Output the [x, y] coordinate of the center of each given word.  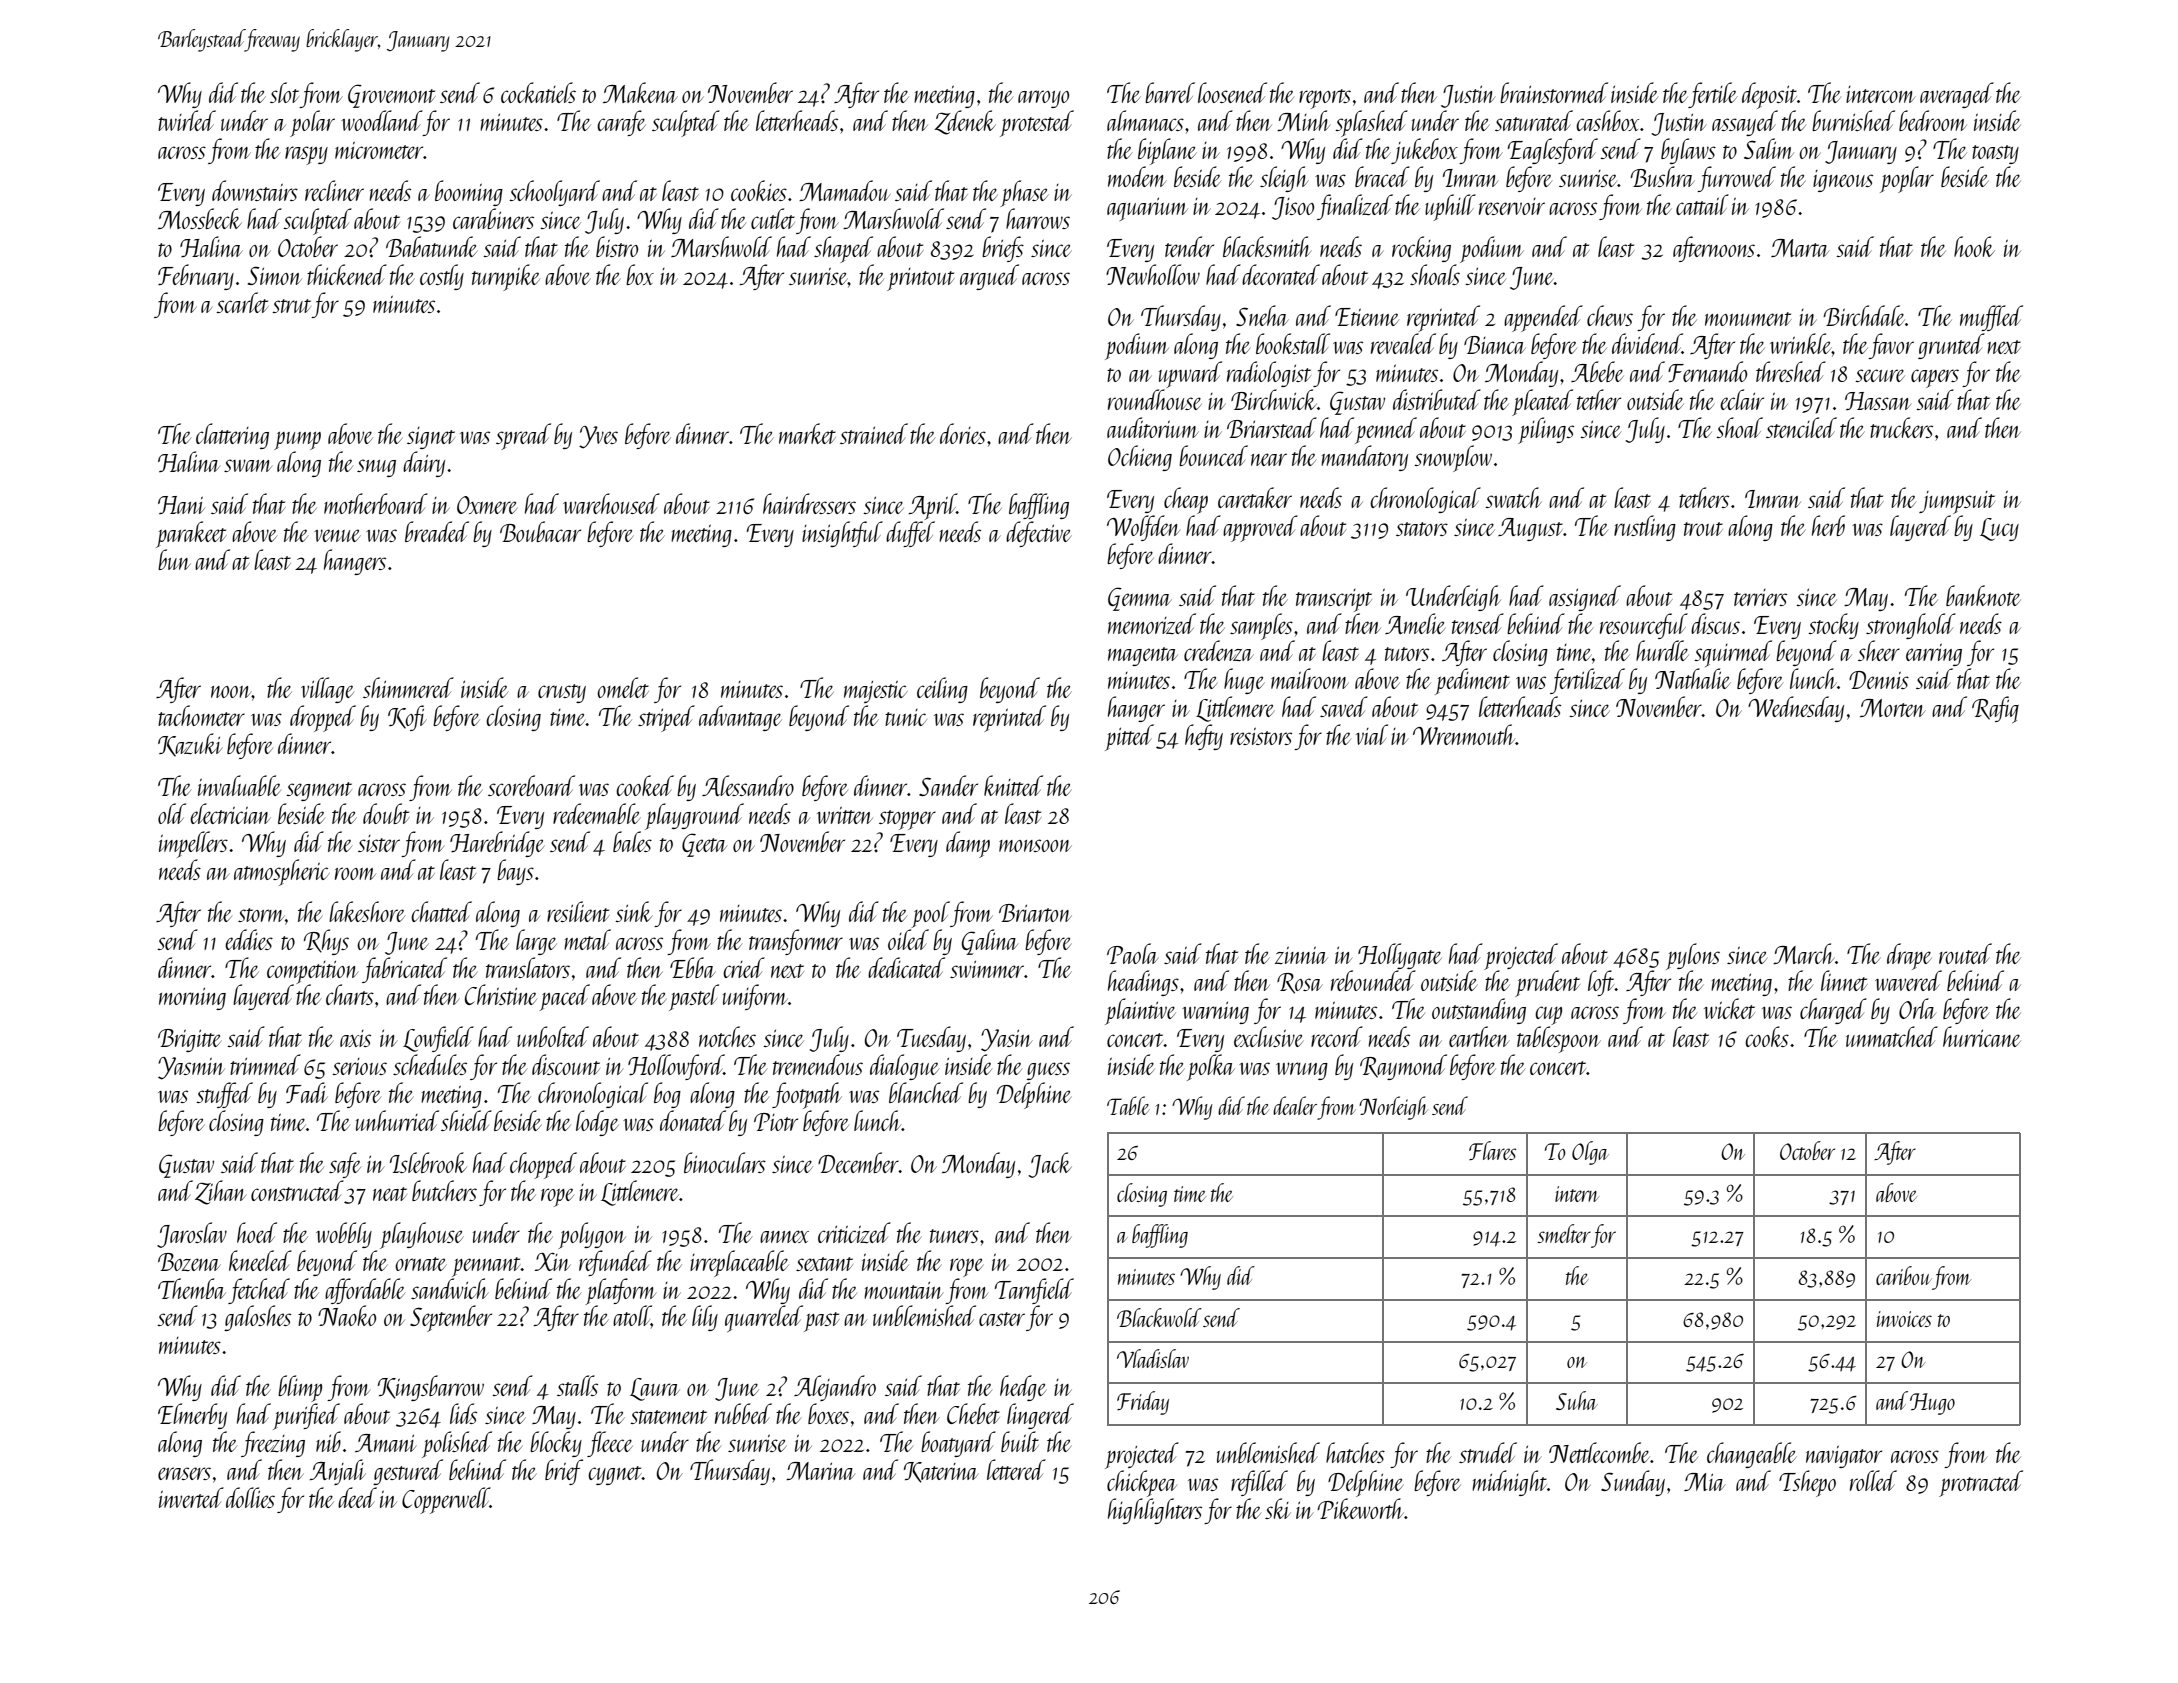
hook [1974, 246]
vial [1372, 734]
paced [564, 997]
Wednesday [1796, 709]
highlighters [1155, 1511]
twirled [187, 120]
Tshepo [1807, 1483]
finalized [1355, 207]
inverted [191, 1497]
